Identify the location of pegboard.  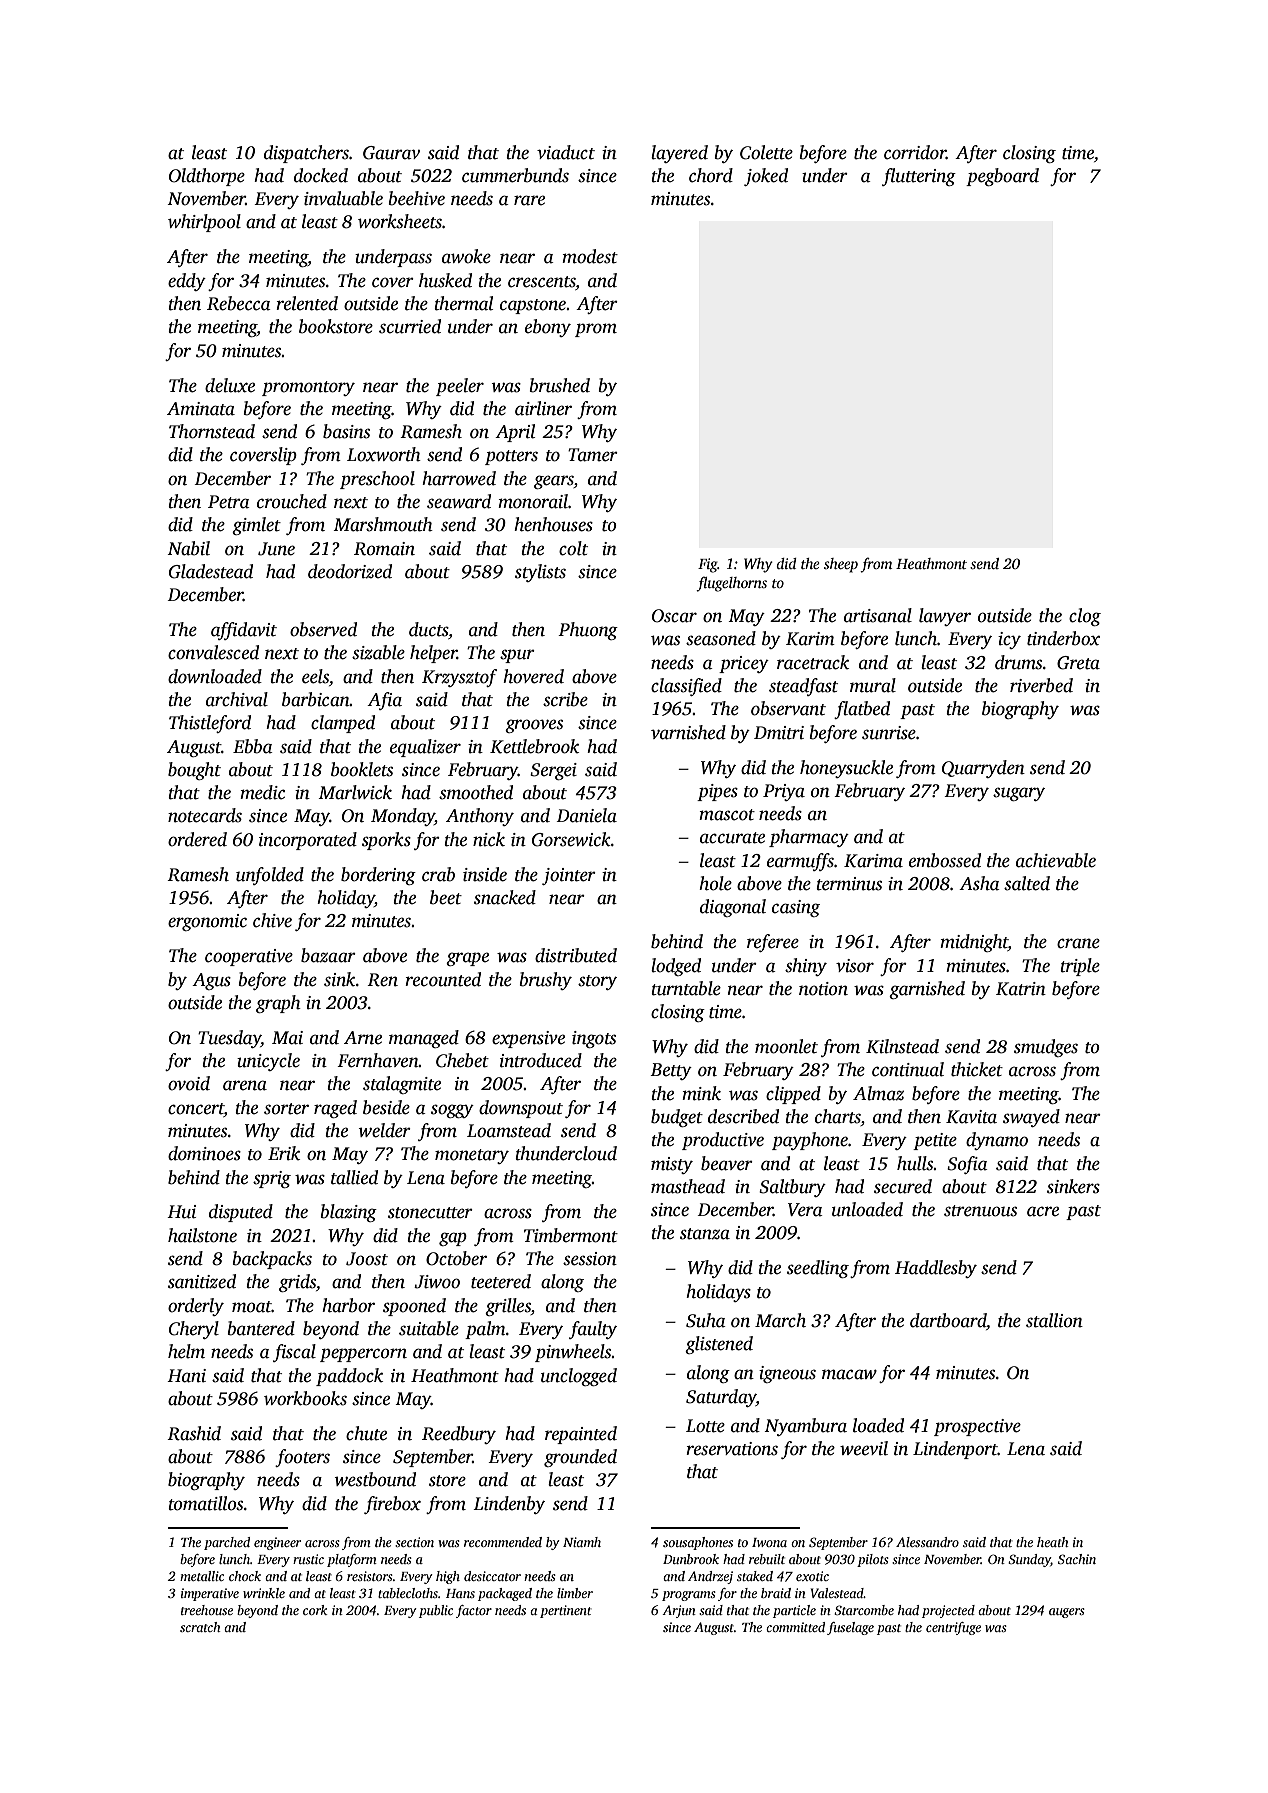
(1002, 177).
